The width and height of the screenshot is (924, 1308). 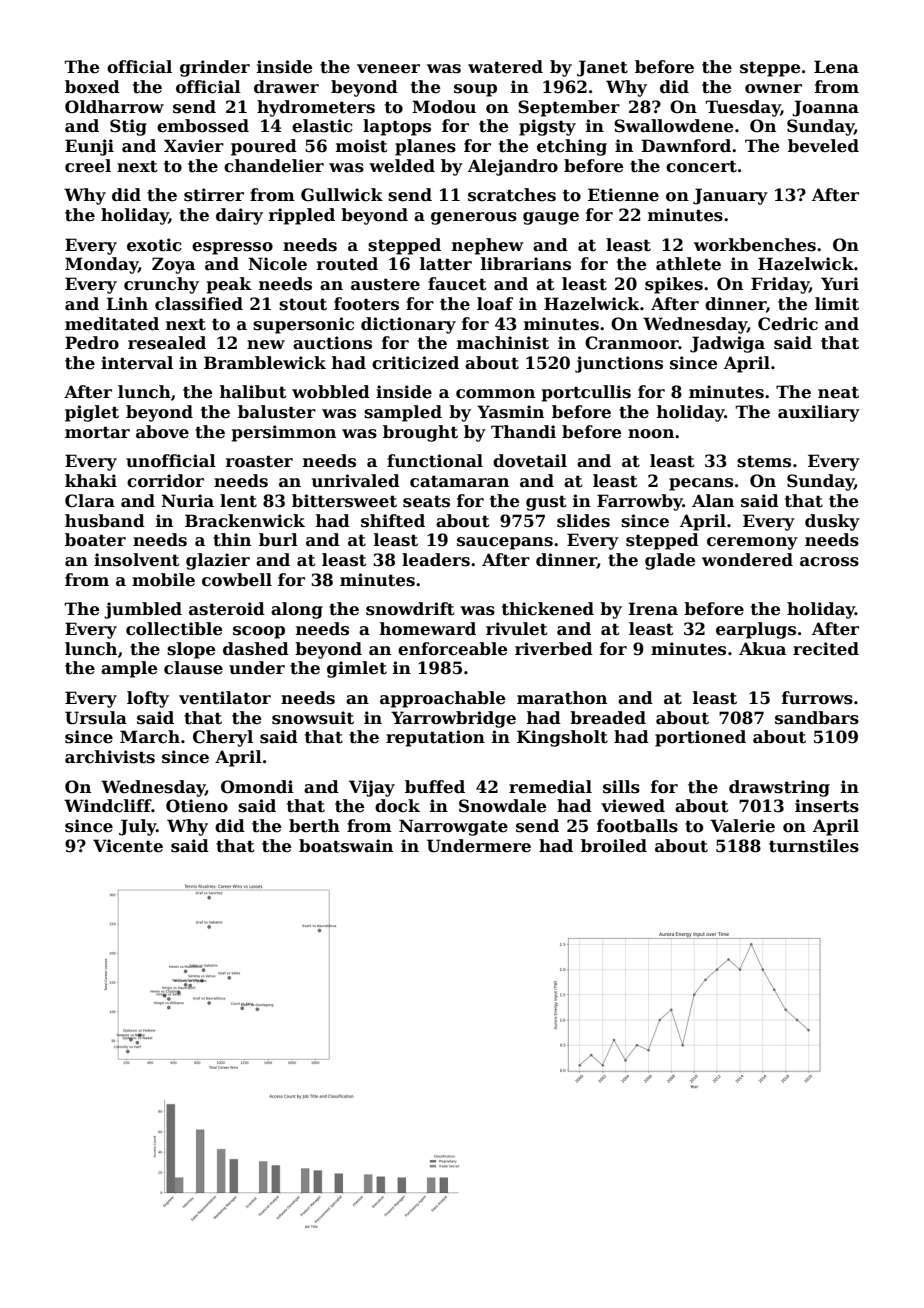 What do you see at coordinates (713, 500) in the screenshot?
I see `Alan` at bounding box center [713, 500].
